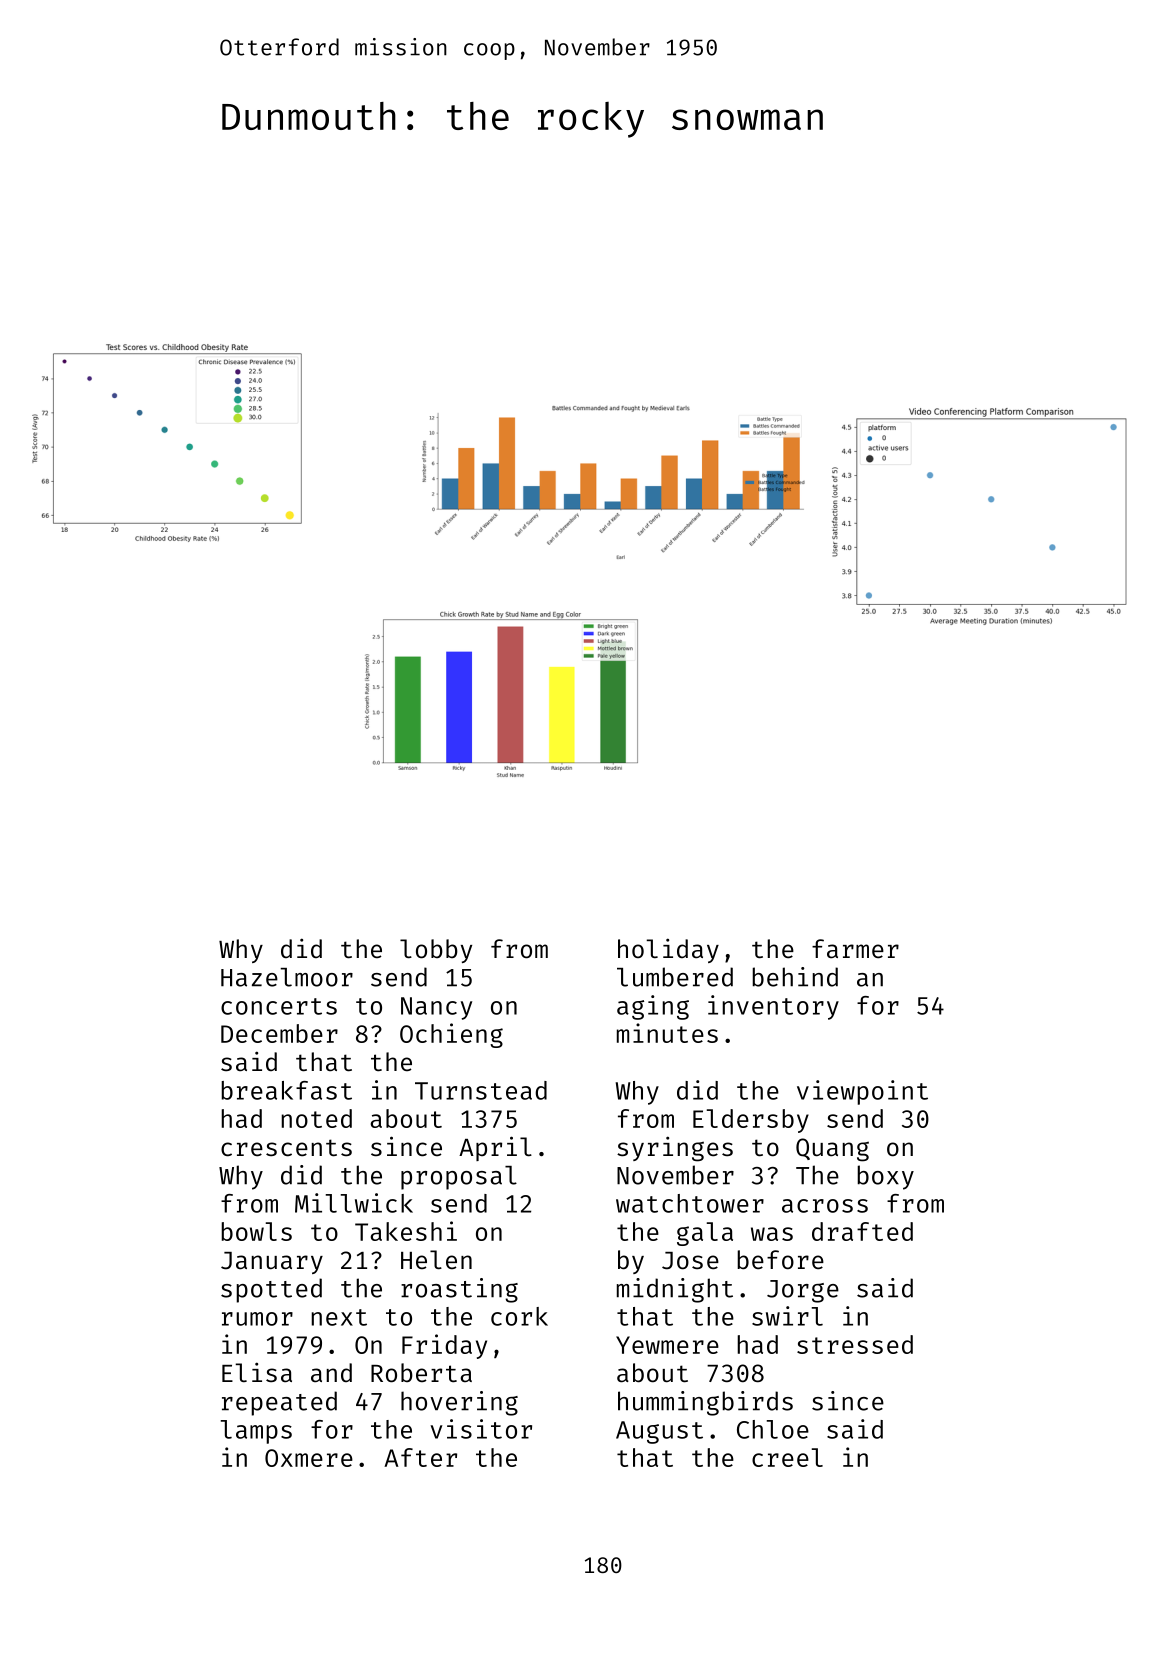 This document has height=1654, width=1165. What do you see at coordinates (668, 950) in the document?
I see `holiday` at bounding box center [668, 950].
